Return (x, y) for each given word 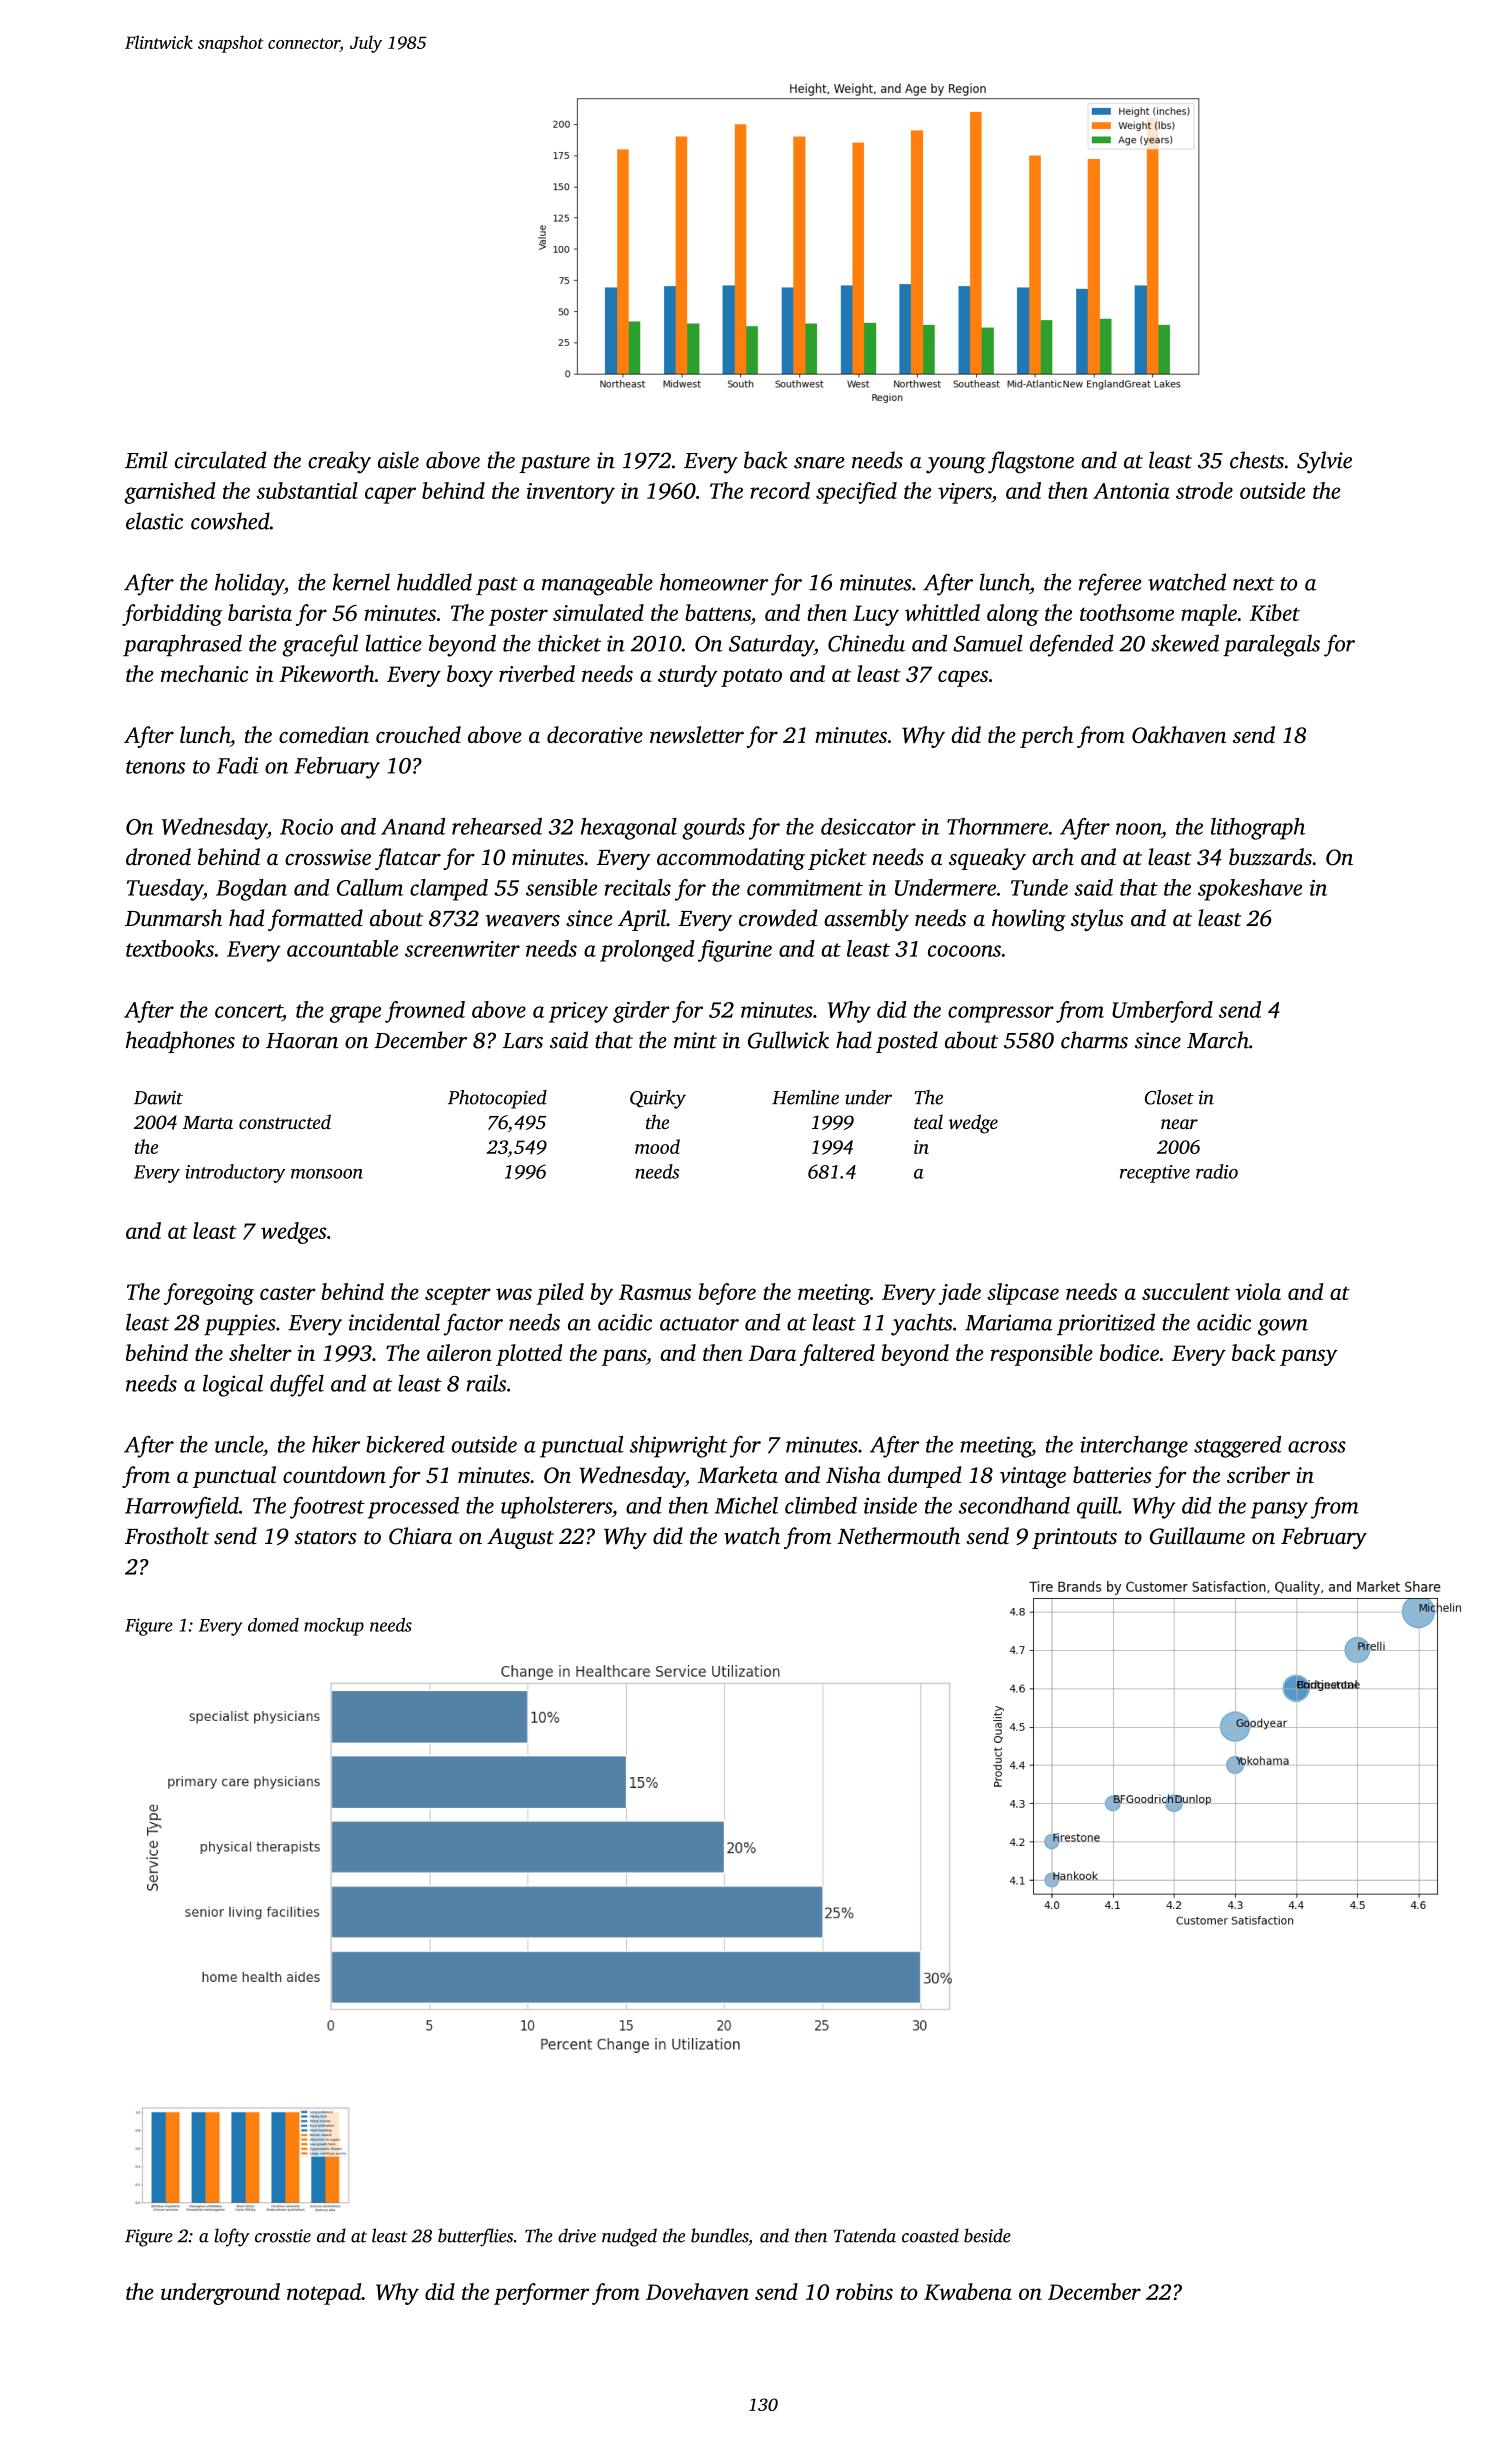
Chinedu (866, 643)
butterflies (475, 2237)
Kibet (1275, 612)
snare (819, 463)
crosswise (328, 857)
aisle (398, 460)
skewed (1185, 643)
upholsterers (556, 1508)
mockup (334, 1627)
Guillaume (1197, 1536)
